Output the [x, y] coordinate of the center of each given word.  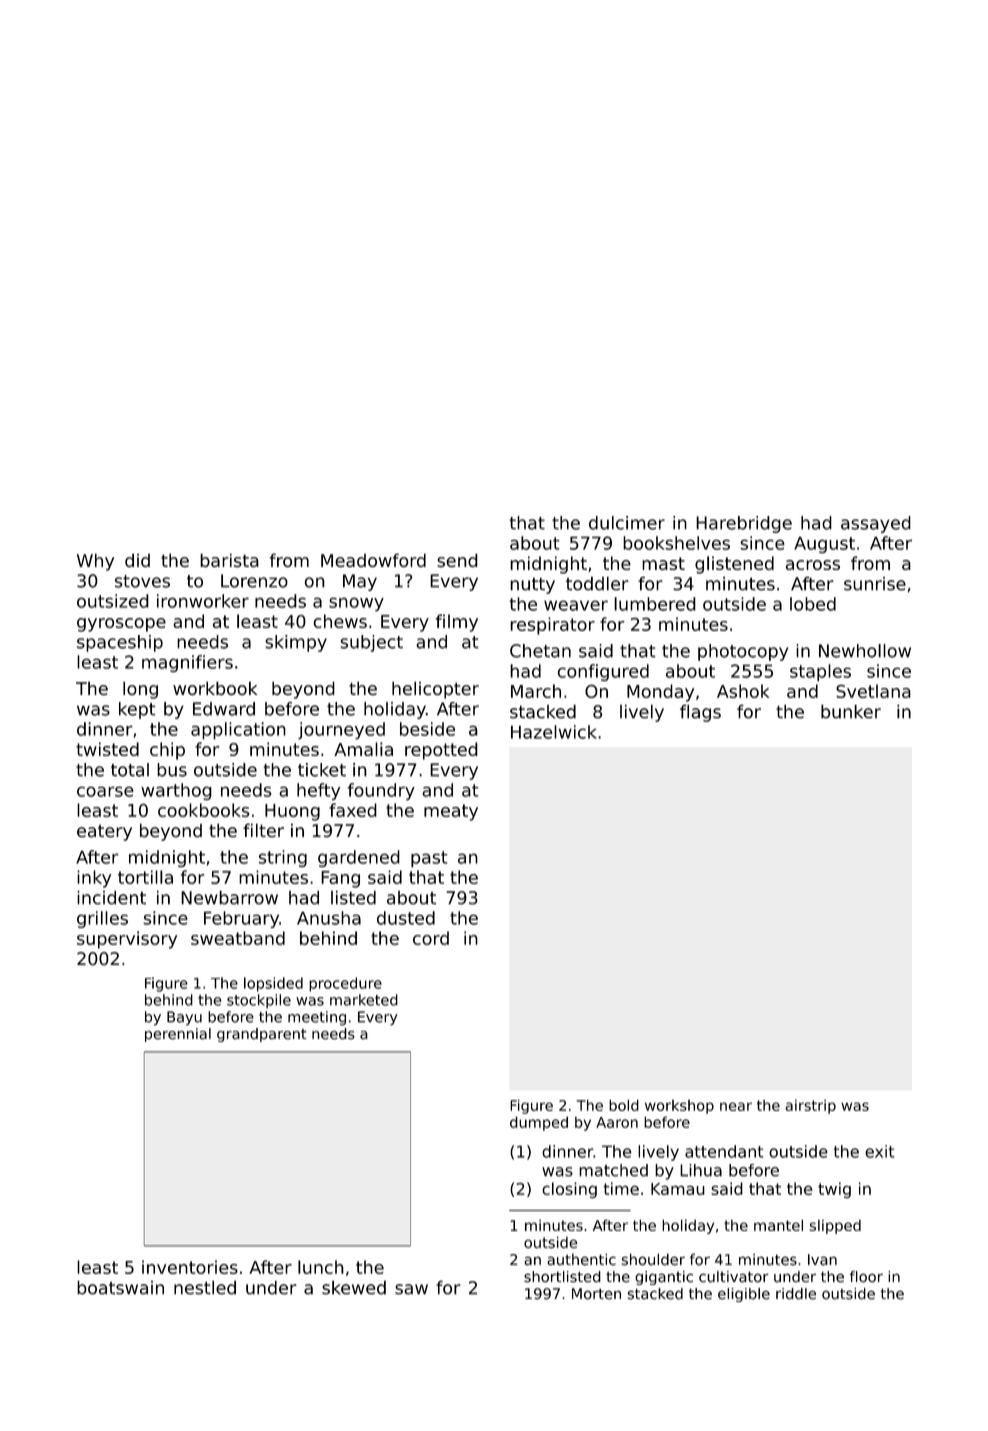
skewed [354, 1287]
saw [411, 1289]
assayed [876, 524]
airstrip [810, 1107]
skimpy [296, 643]
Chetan [540, 651]
